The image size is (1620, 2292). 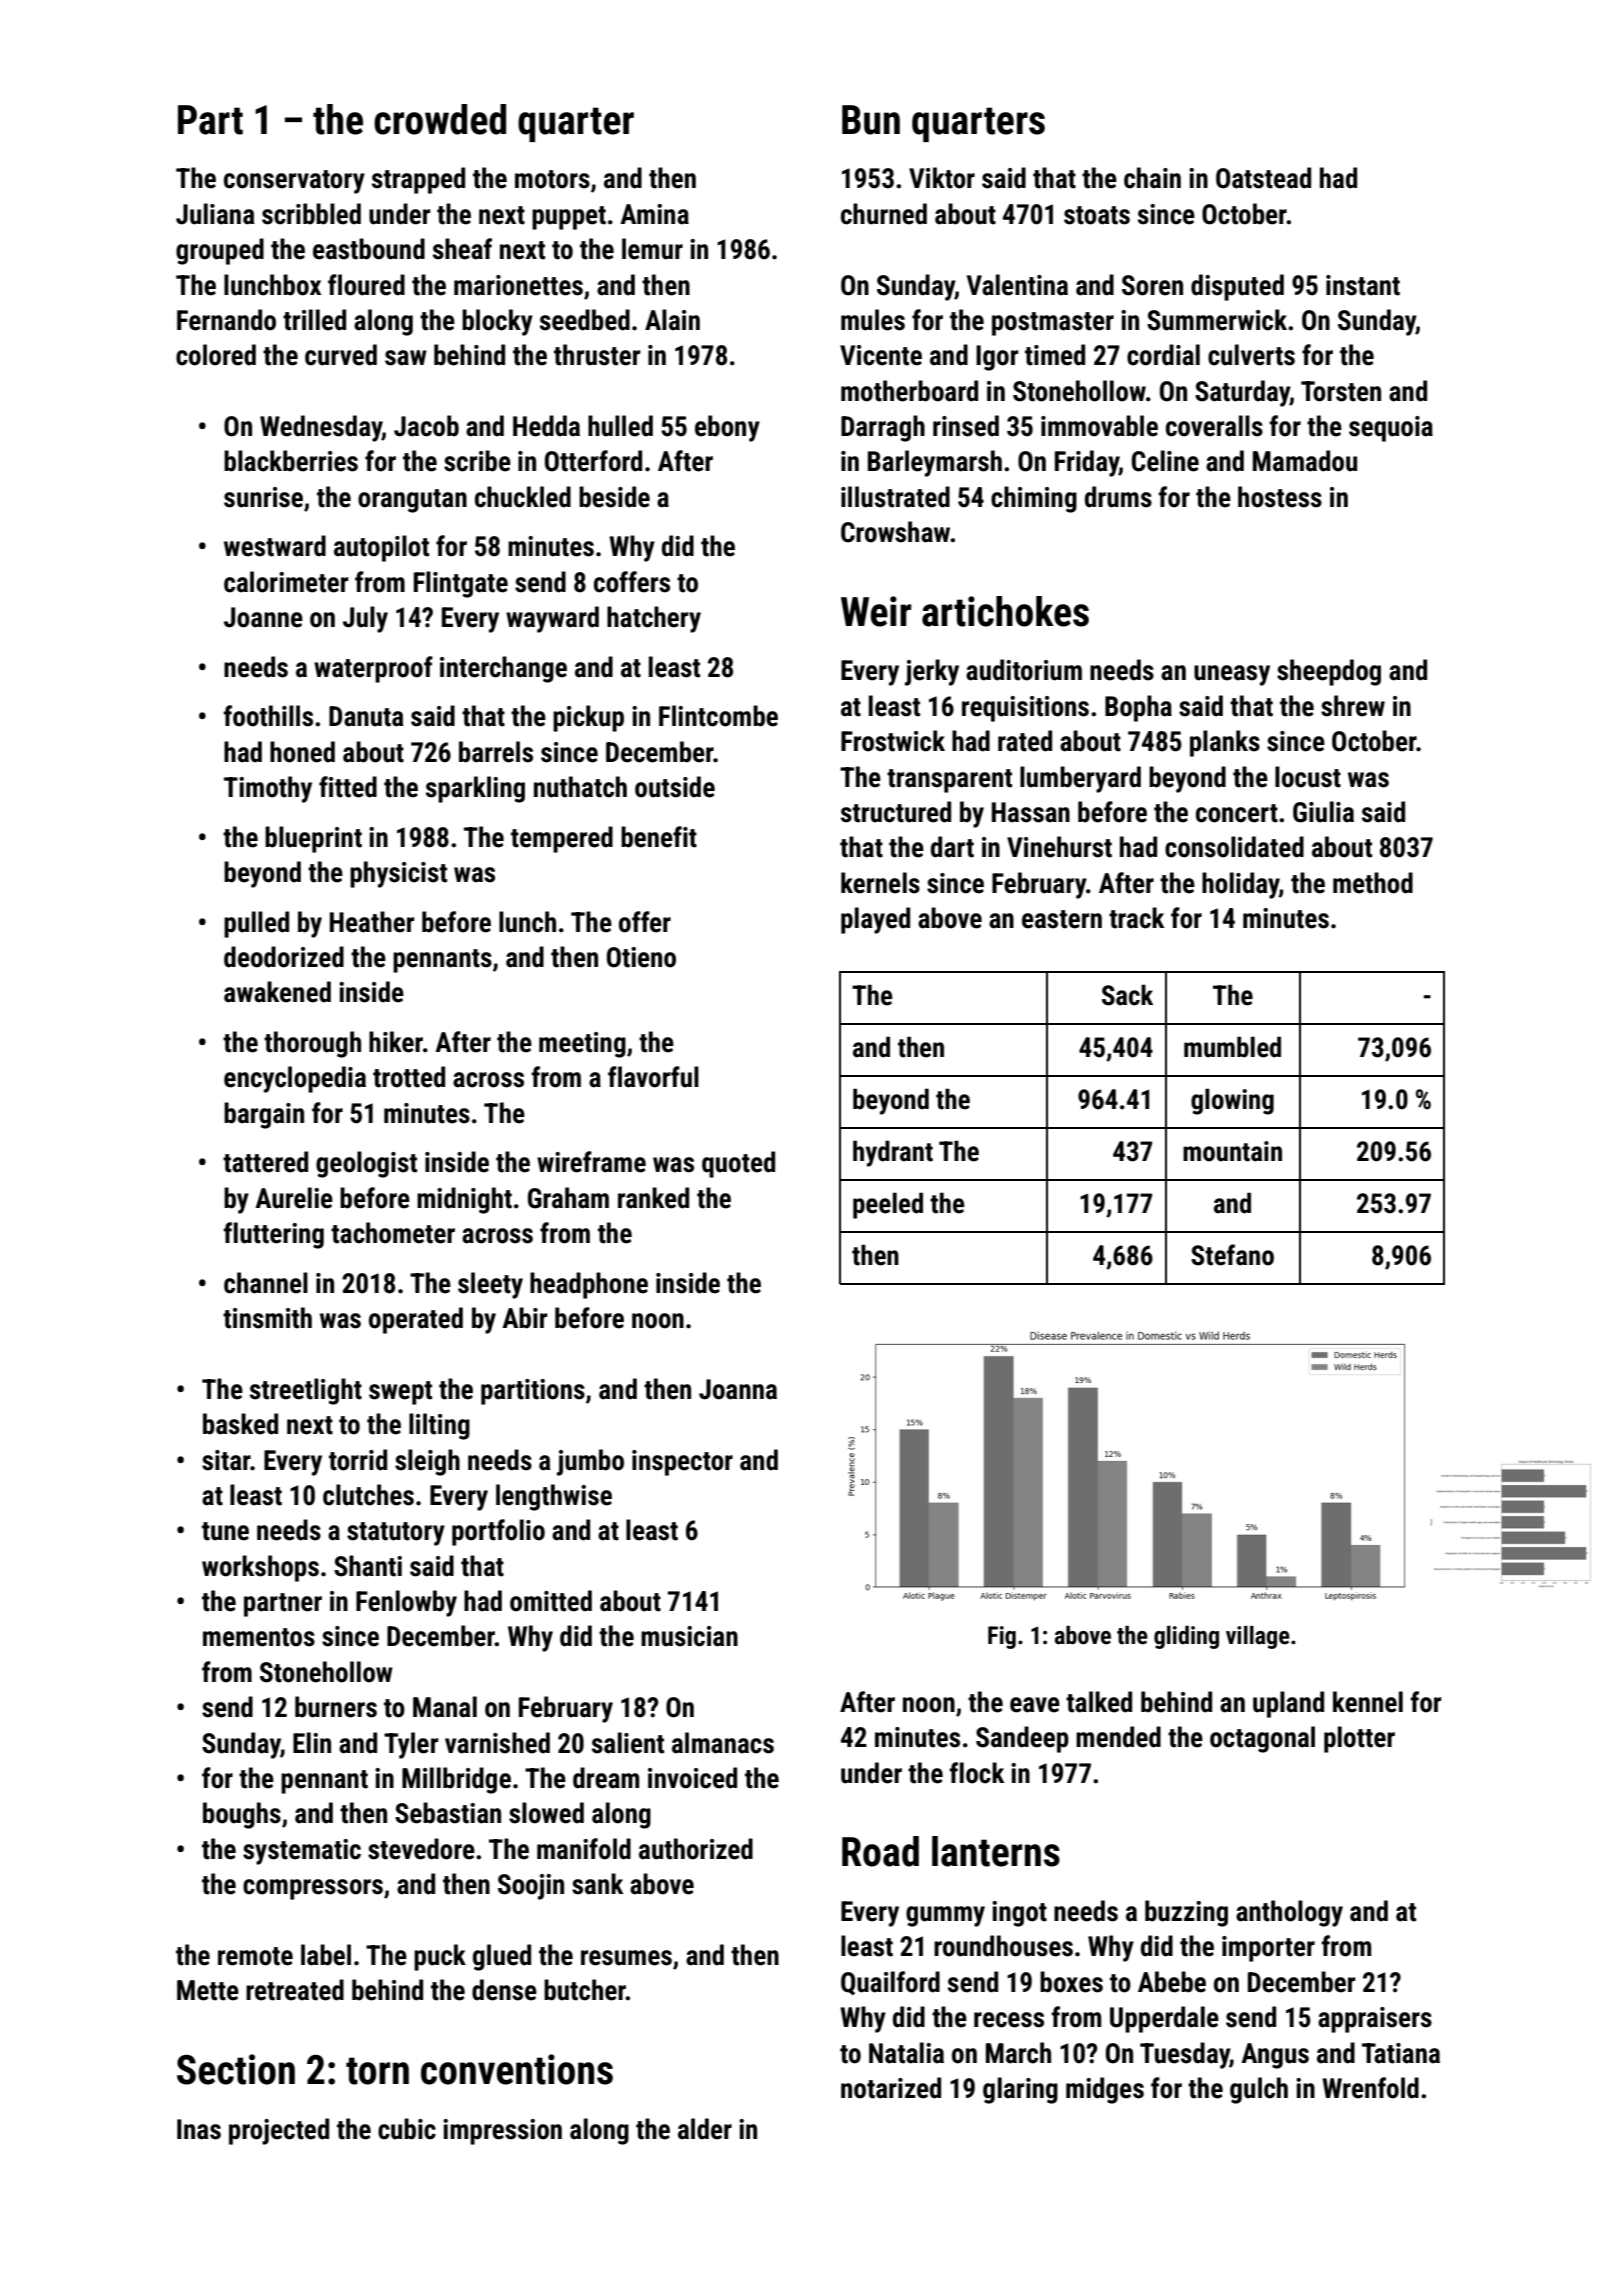 What do you see at coordinates (689, 1636) in the page?
I see `musician` at bounding box center [689, 1636].
